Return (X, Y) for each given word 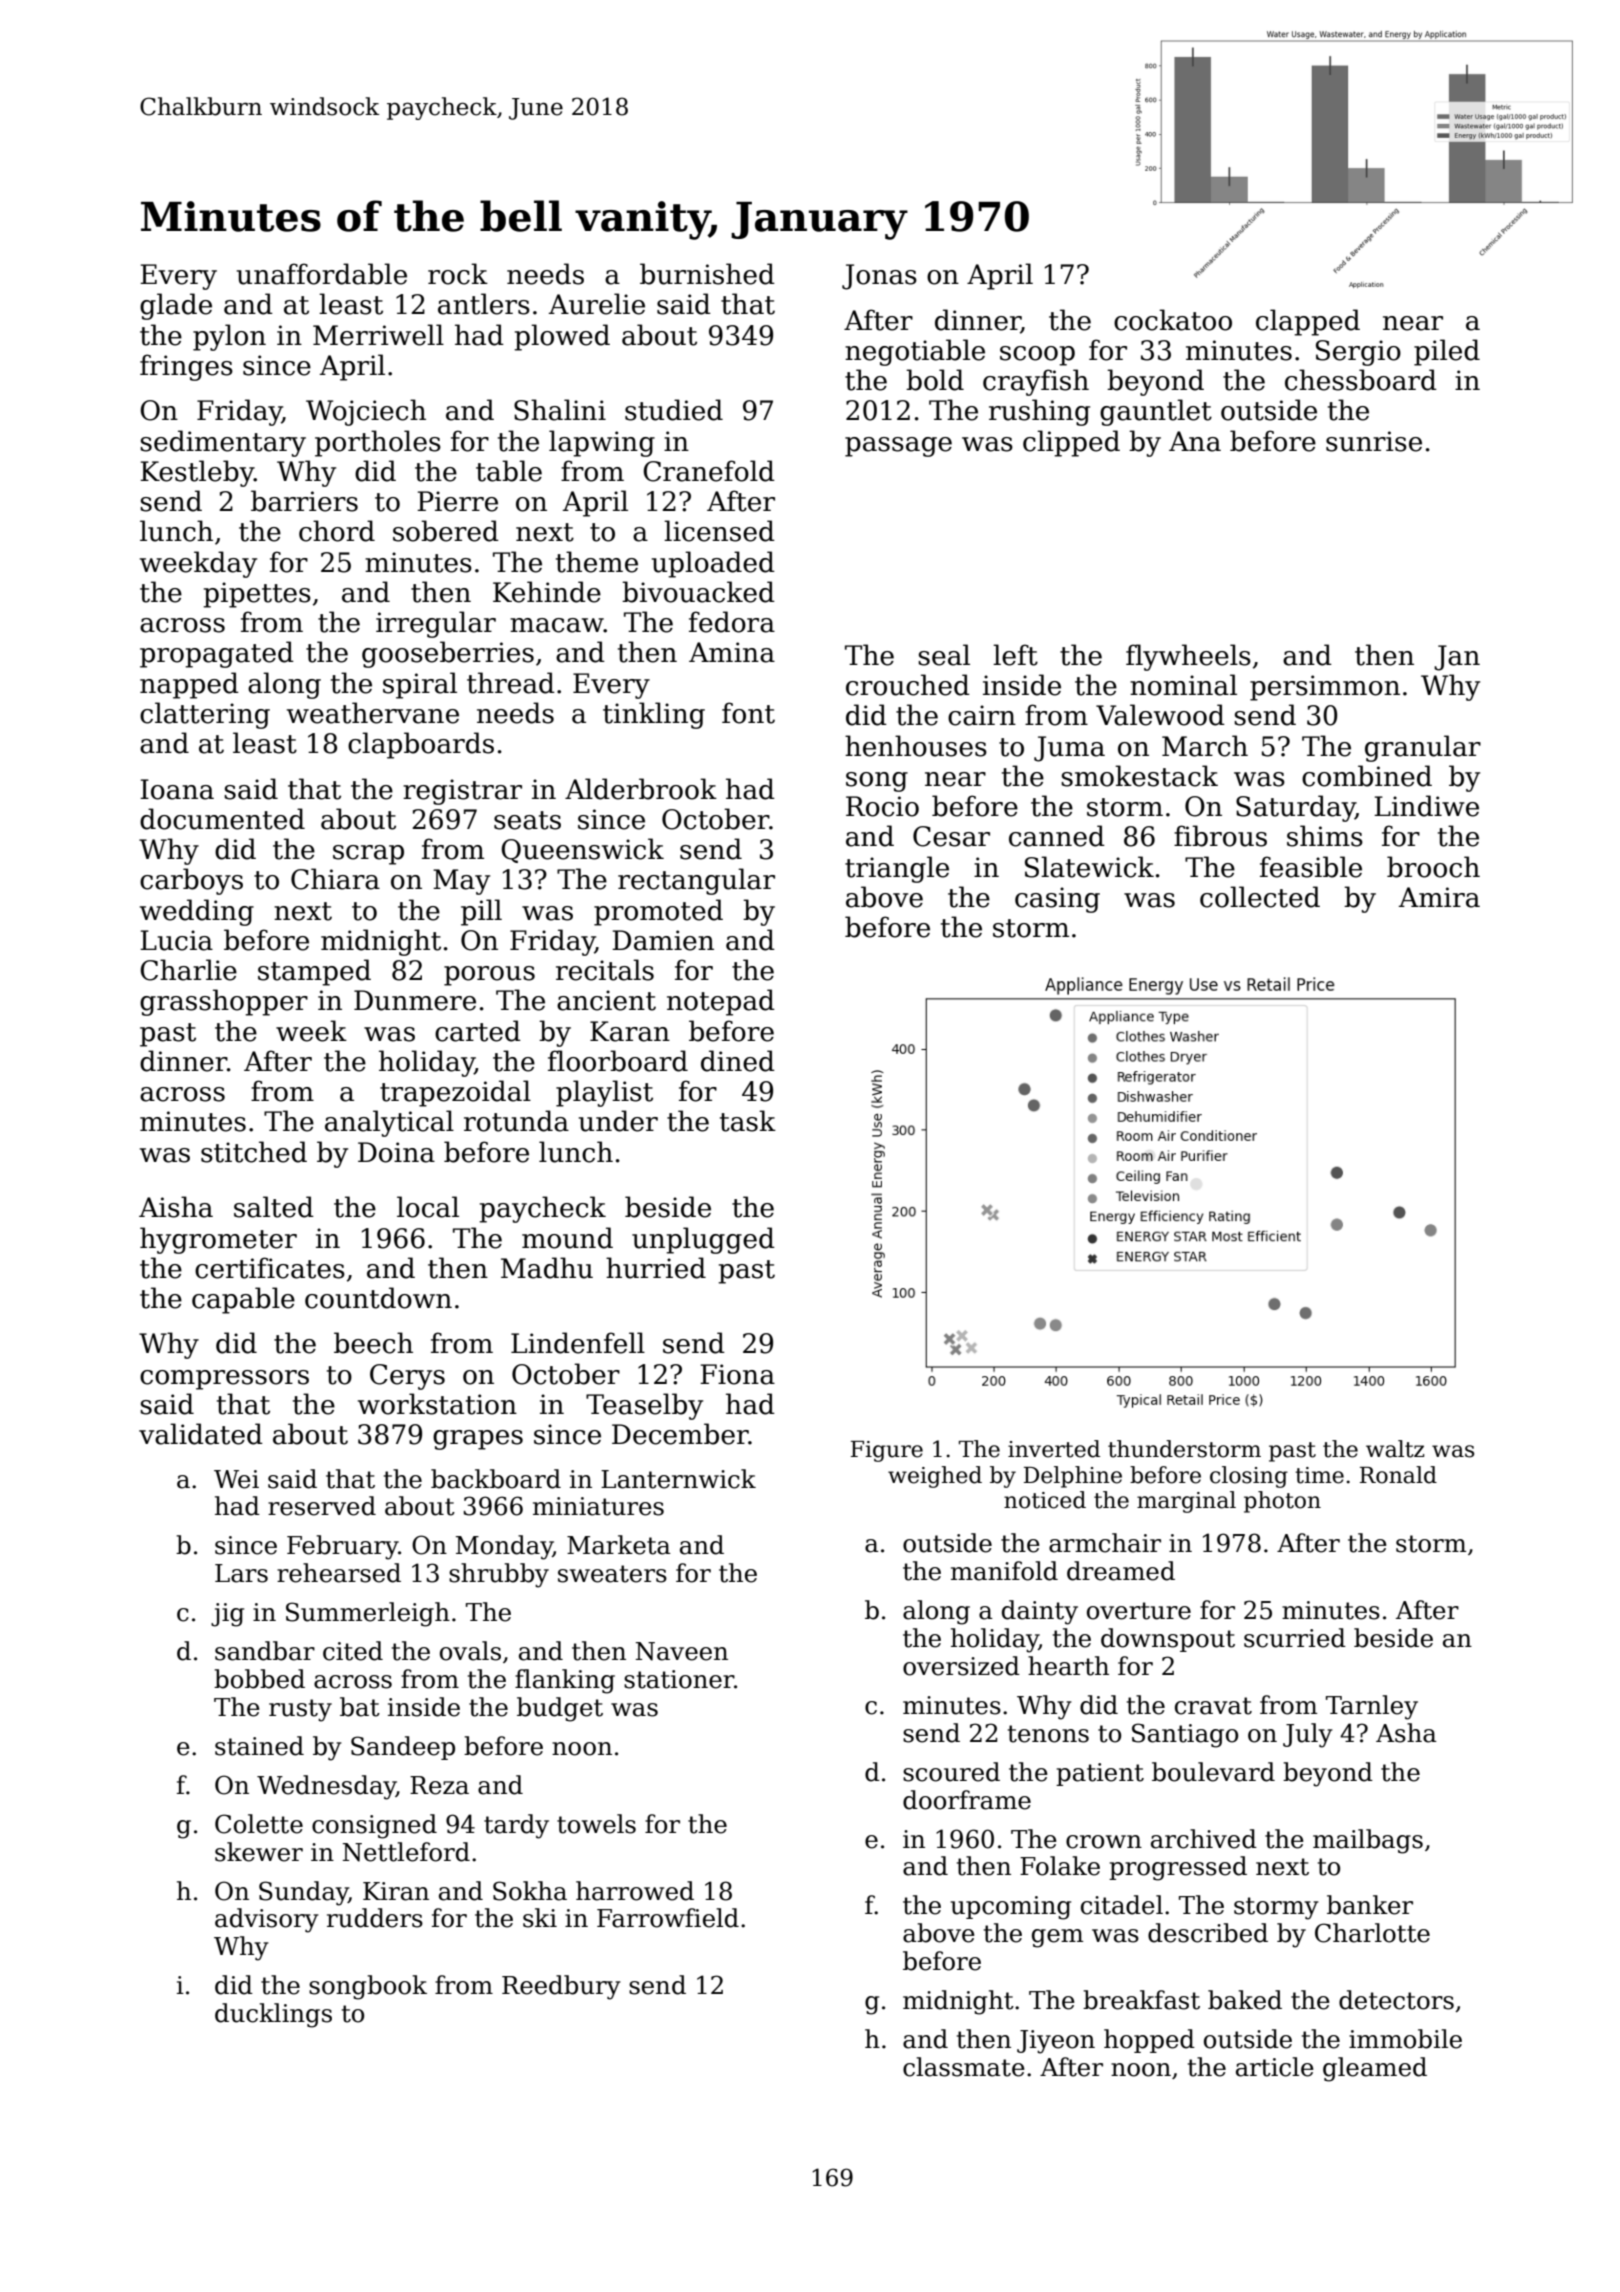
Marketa (619, 1545)
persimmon (1325, 688)
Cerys (407, 1377)
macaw (557, 625)
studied (674, 410)
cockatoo (1173, 320)
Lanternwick (678, 1479)
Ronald (1398, 1475)
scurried (1295, 1638)
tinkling (654, 715)
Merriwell (378, 335)
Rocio (882, 806)
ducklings (273, 2015)
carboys (191, 881)
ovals (470, 1651)
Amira (1439, 897)
